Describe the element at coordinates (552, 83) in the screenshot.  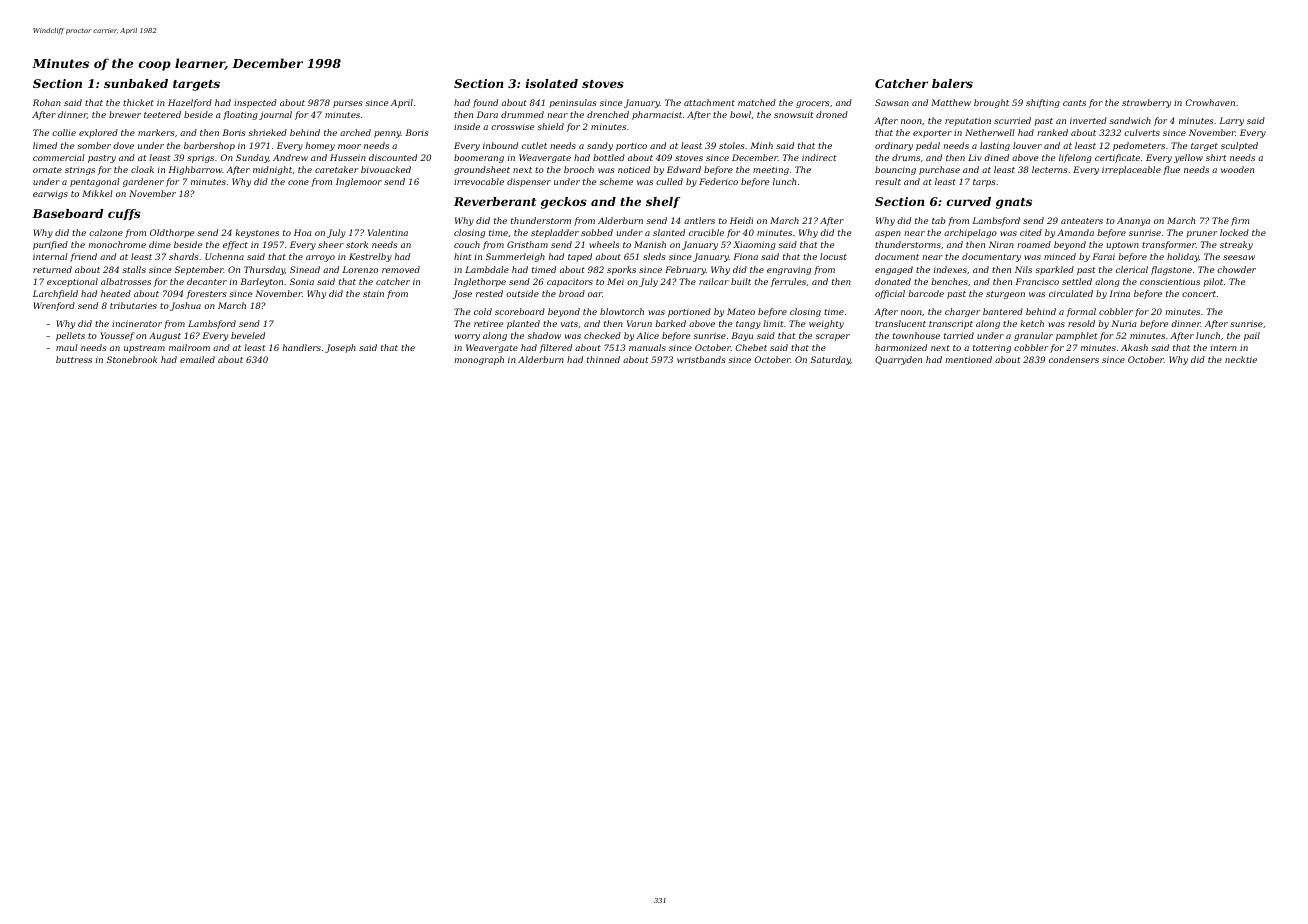
I see `isolated` at that location.
